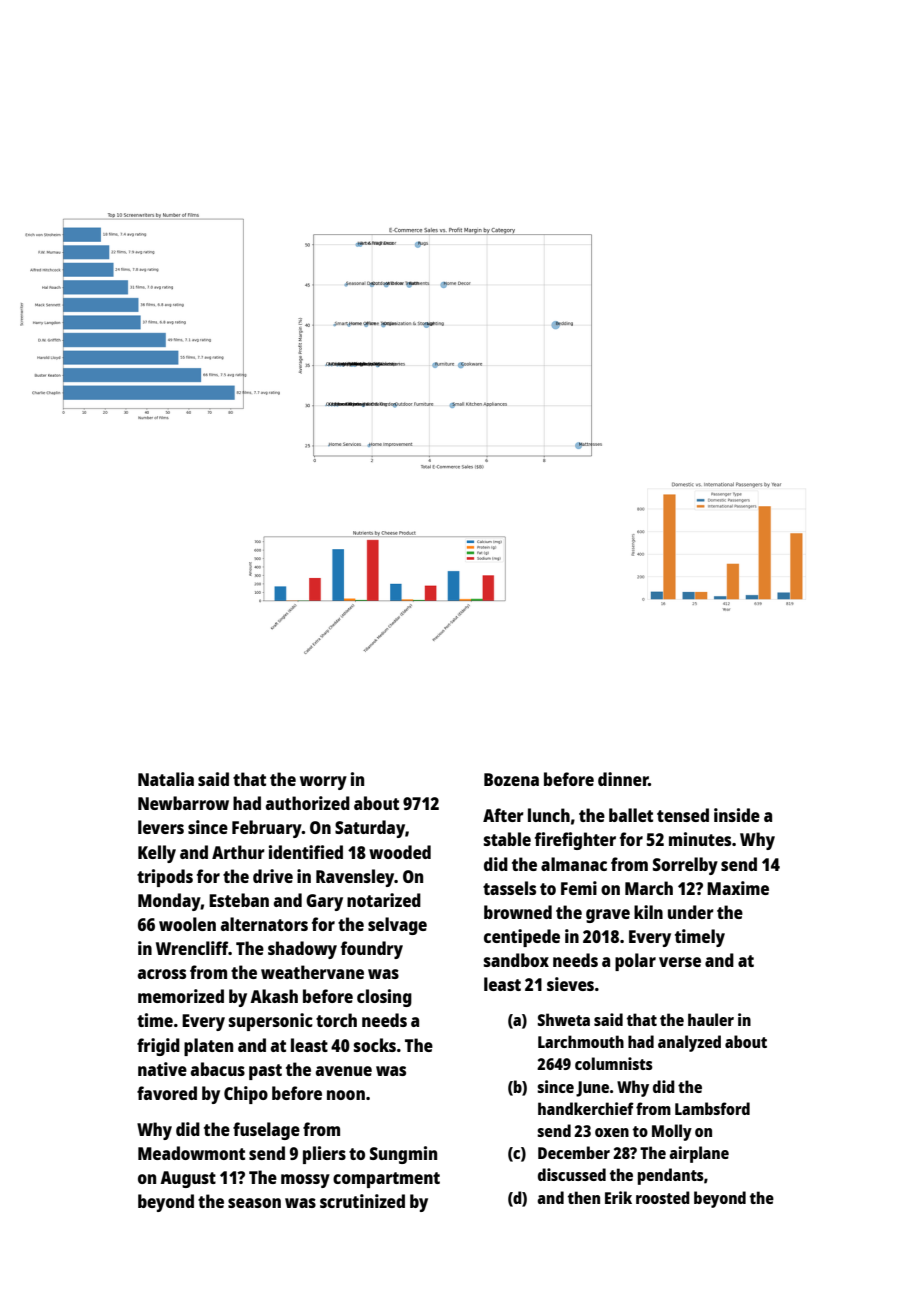 Image resolution: width=924 pixels, height=1314 pixels. Describe the element at coordinates (581, 1041) in the page. I see `Larchmouth` at that location.
